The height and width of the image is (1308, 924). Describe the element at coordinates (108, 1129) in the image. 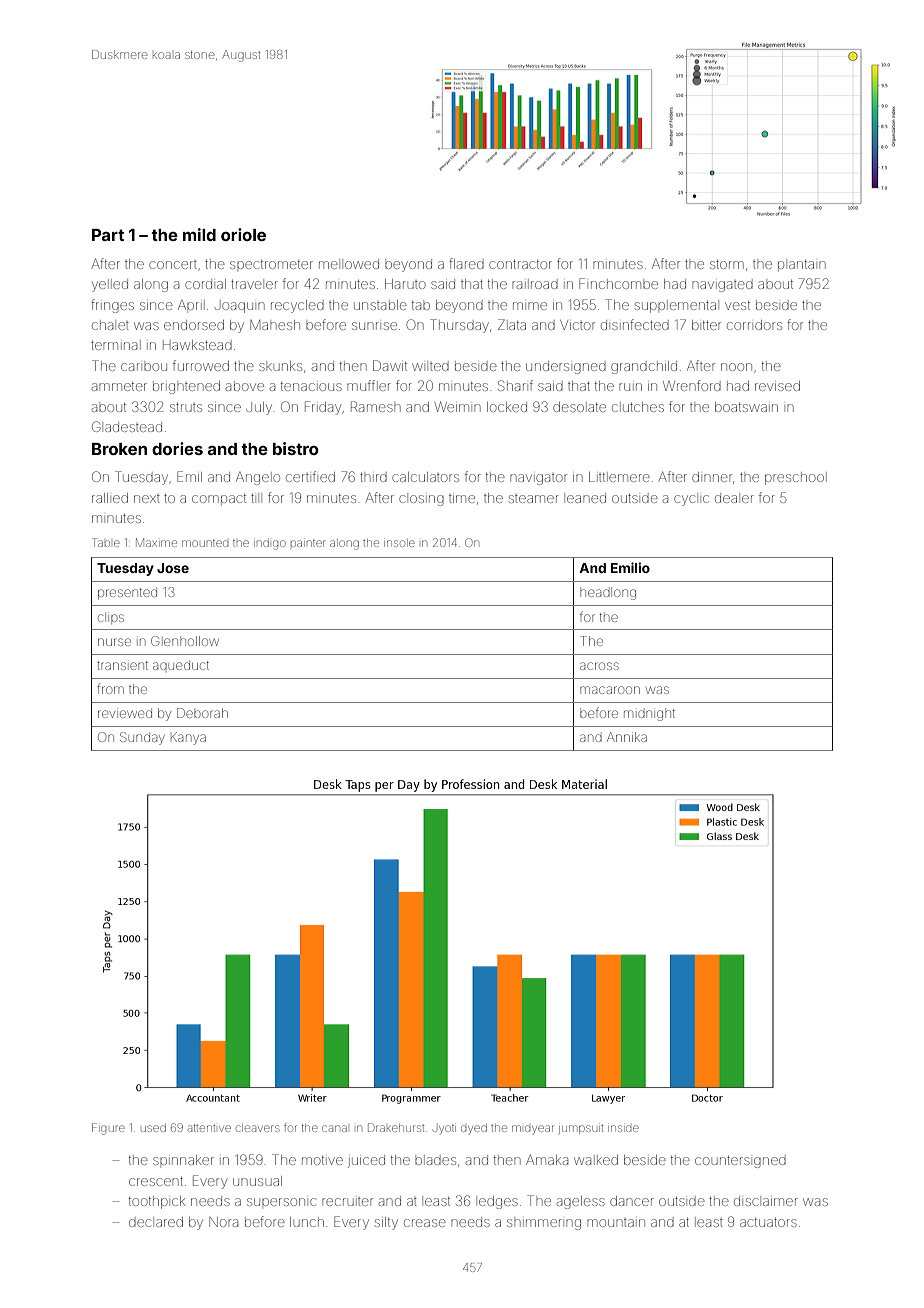

I see `Figure` at that location.
